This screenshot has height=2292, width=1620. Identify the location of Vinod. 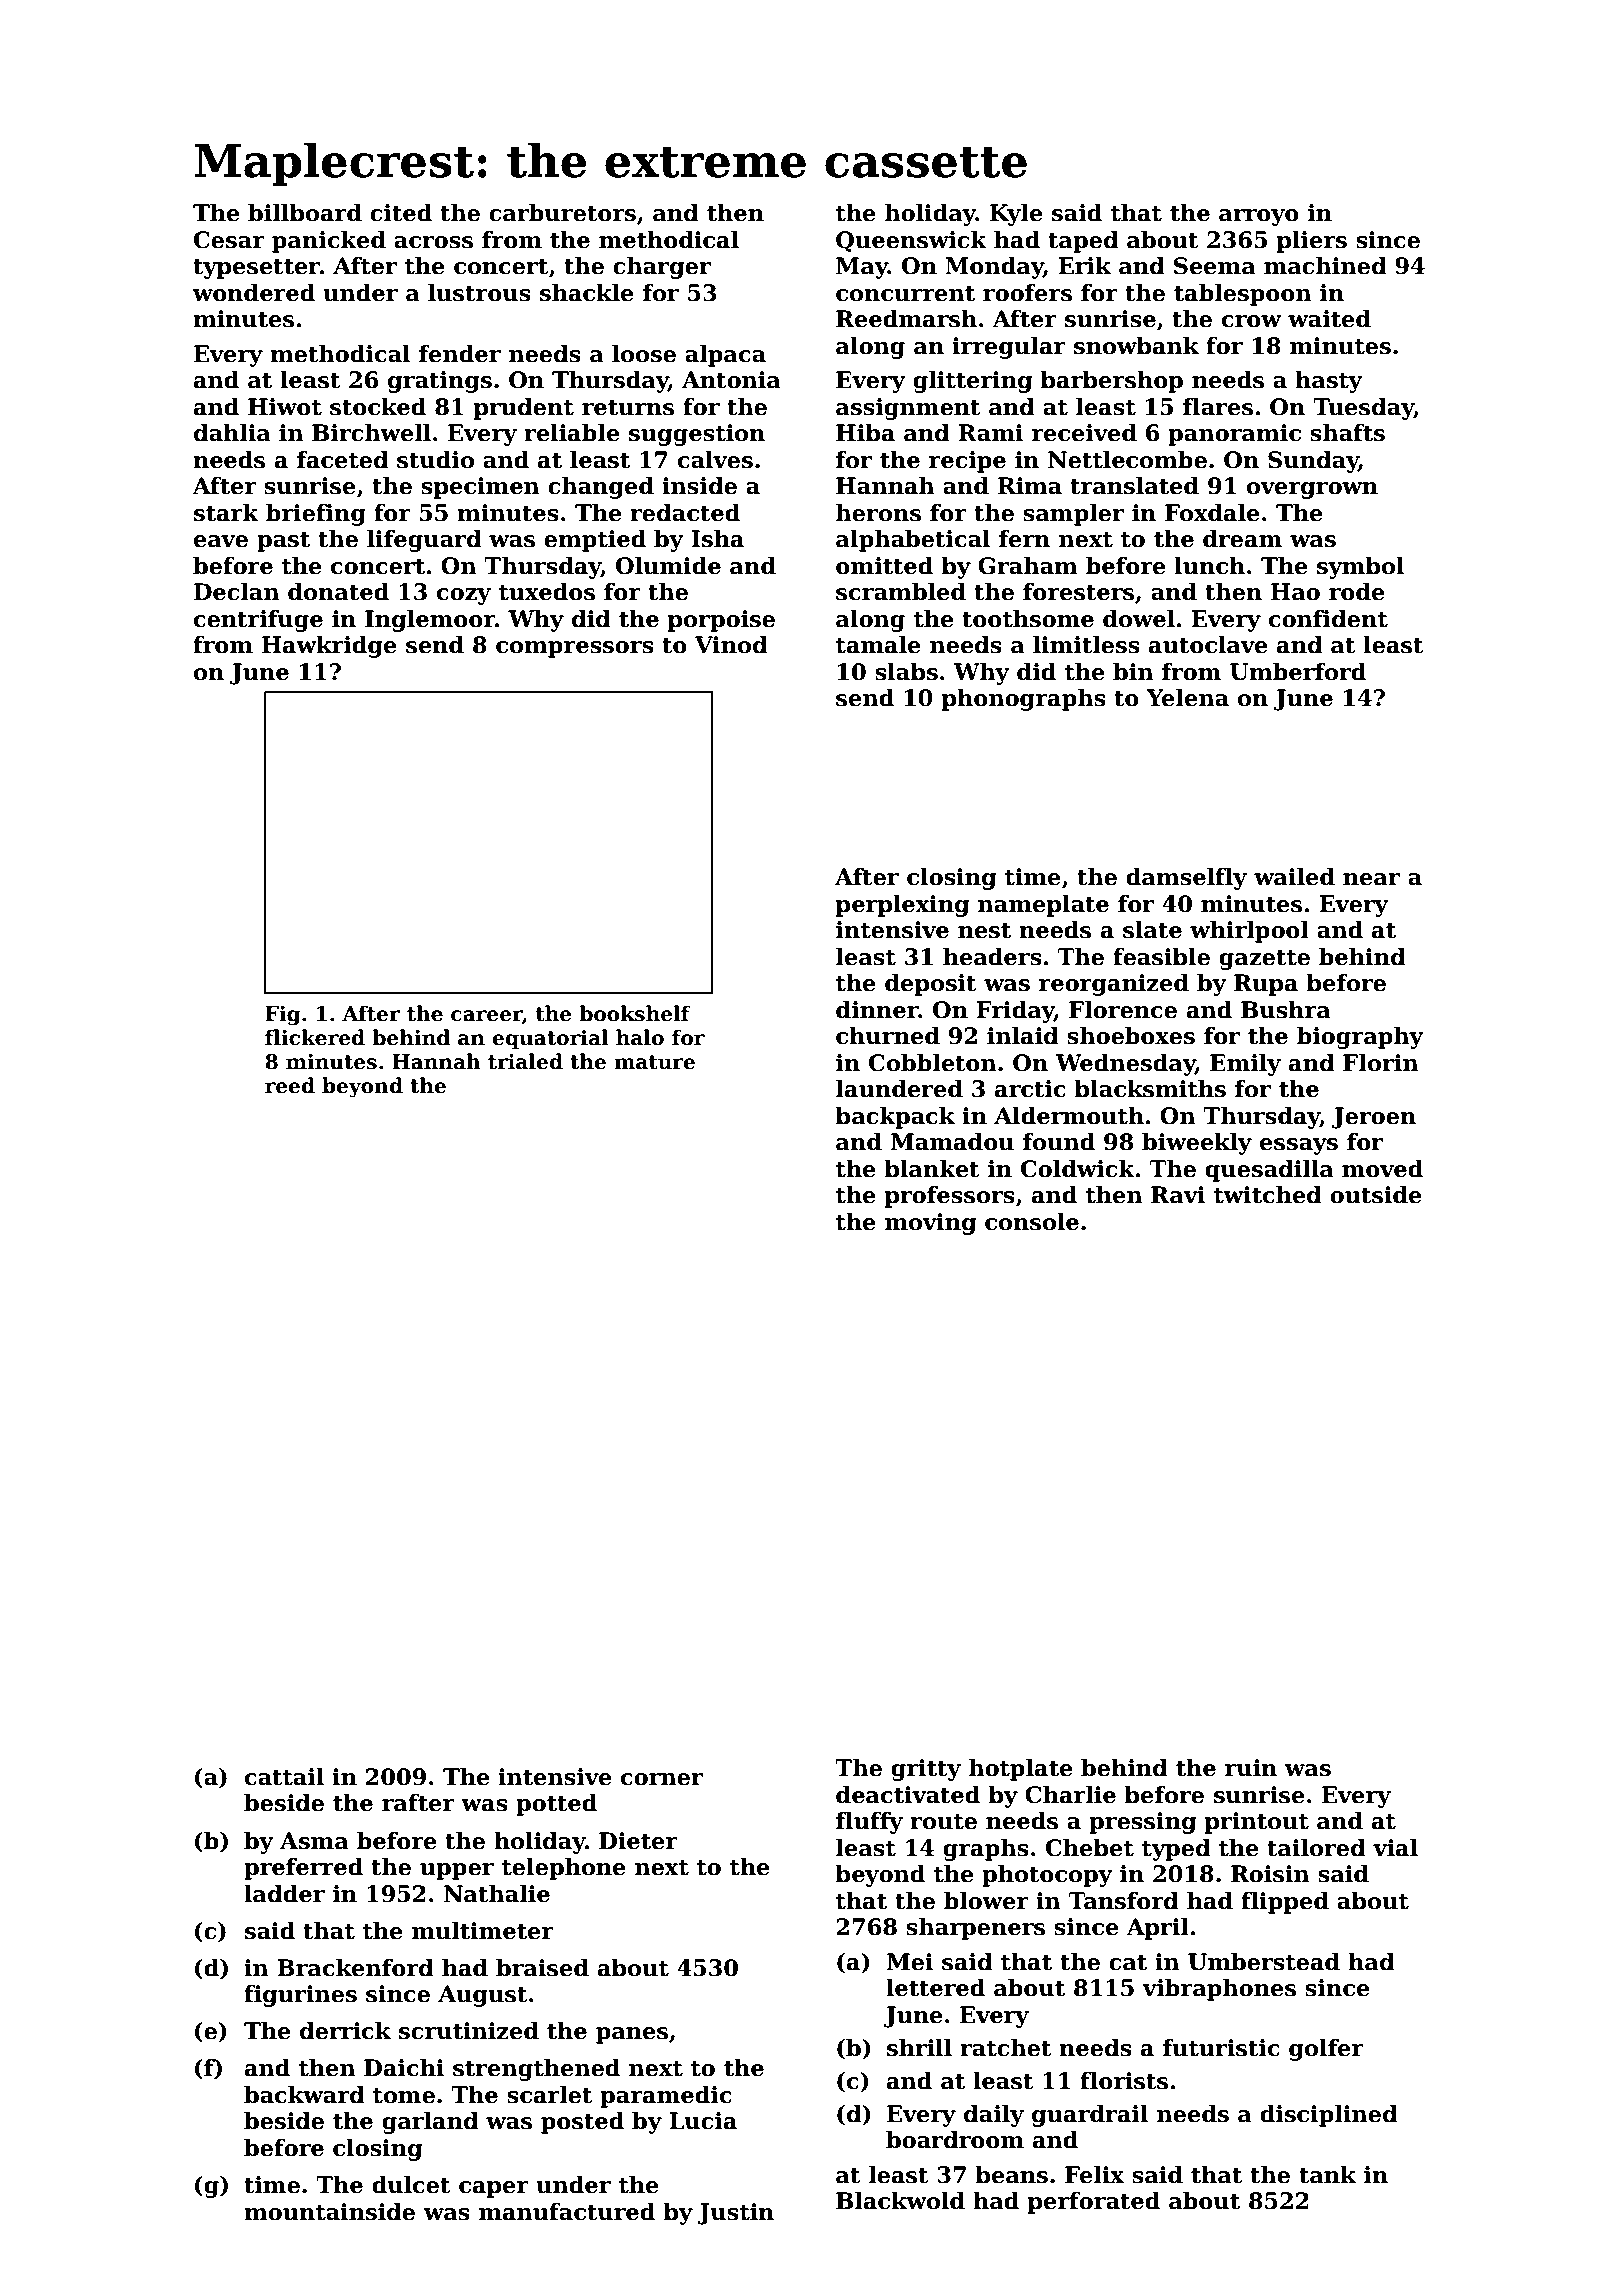
(731, 645).
